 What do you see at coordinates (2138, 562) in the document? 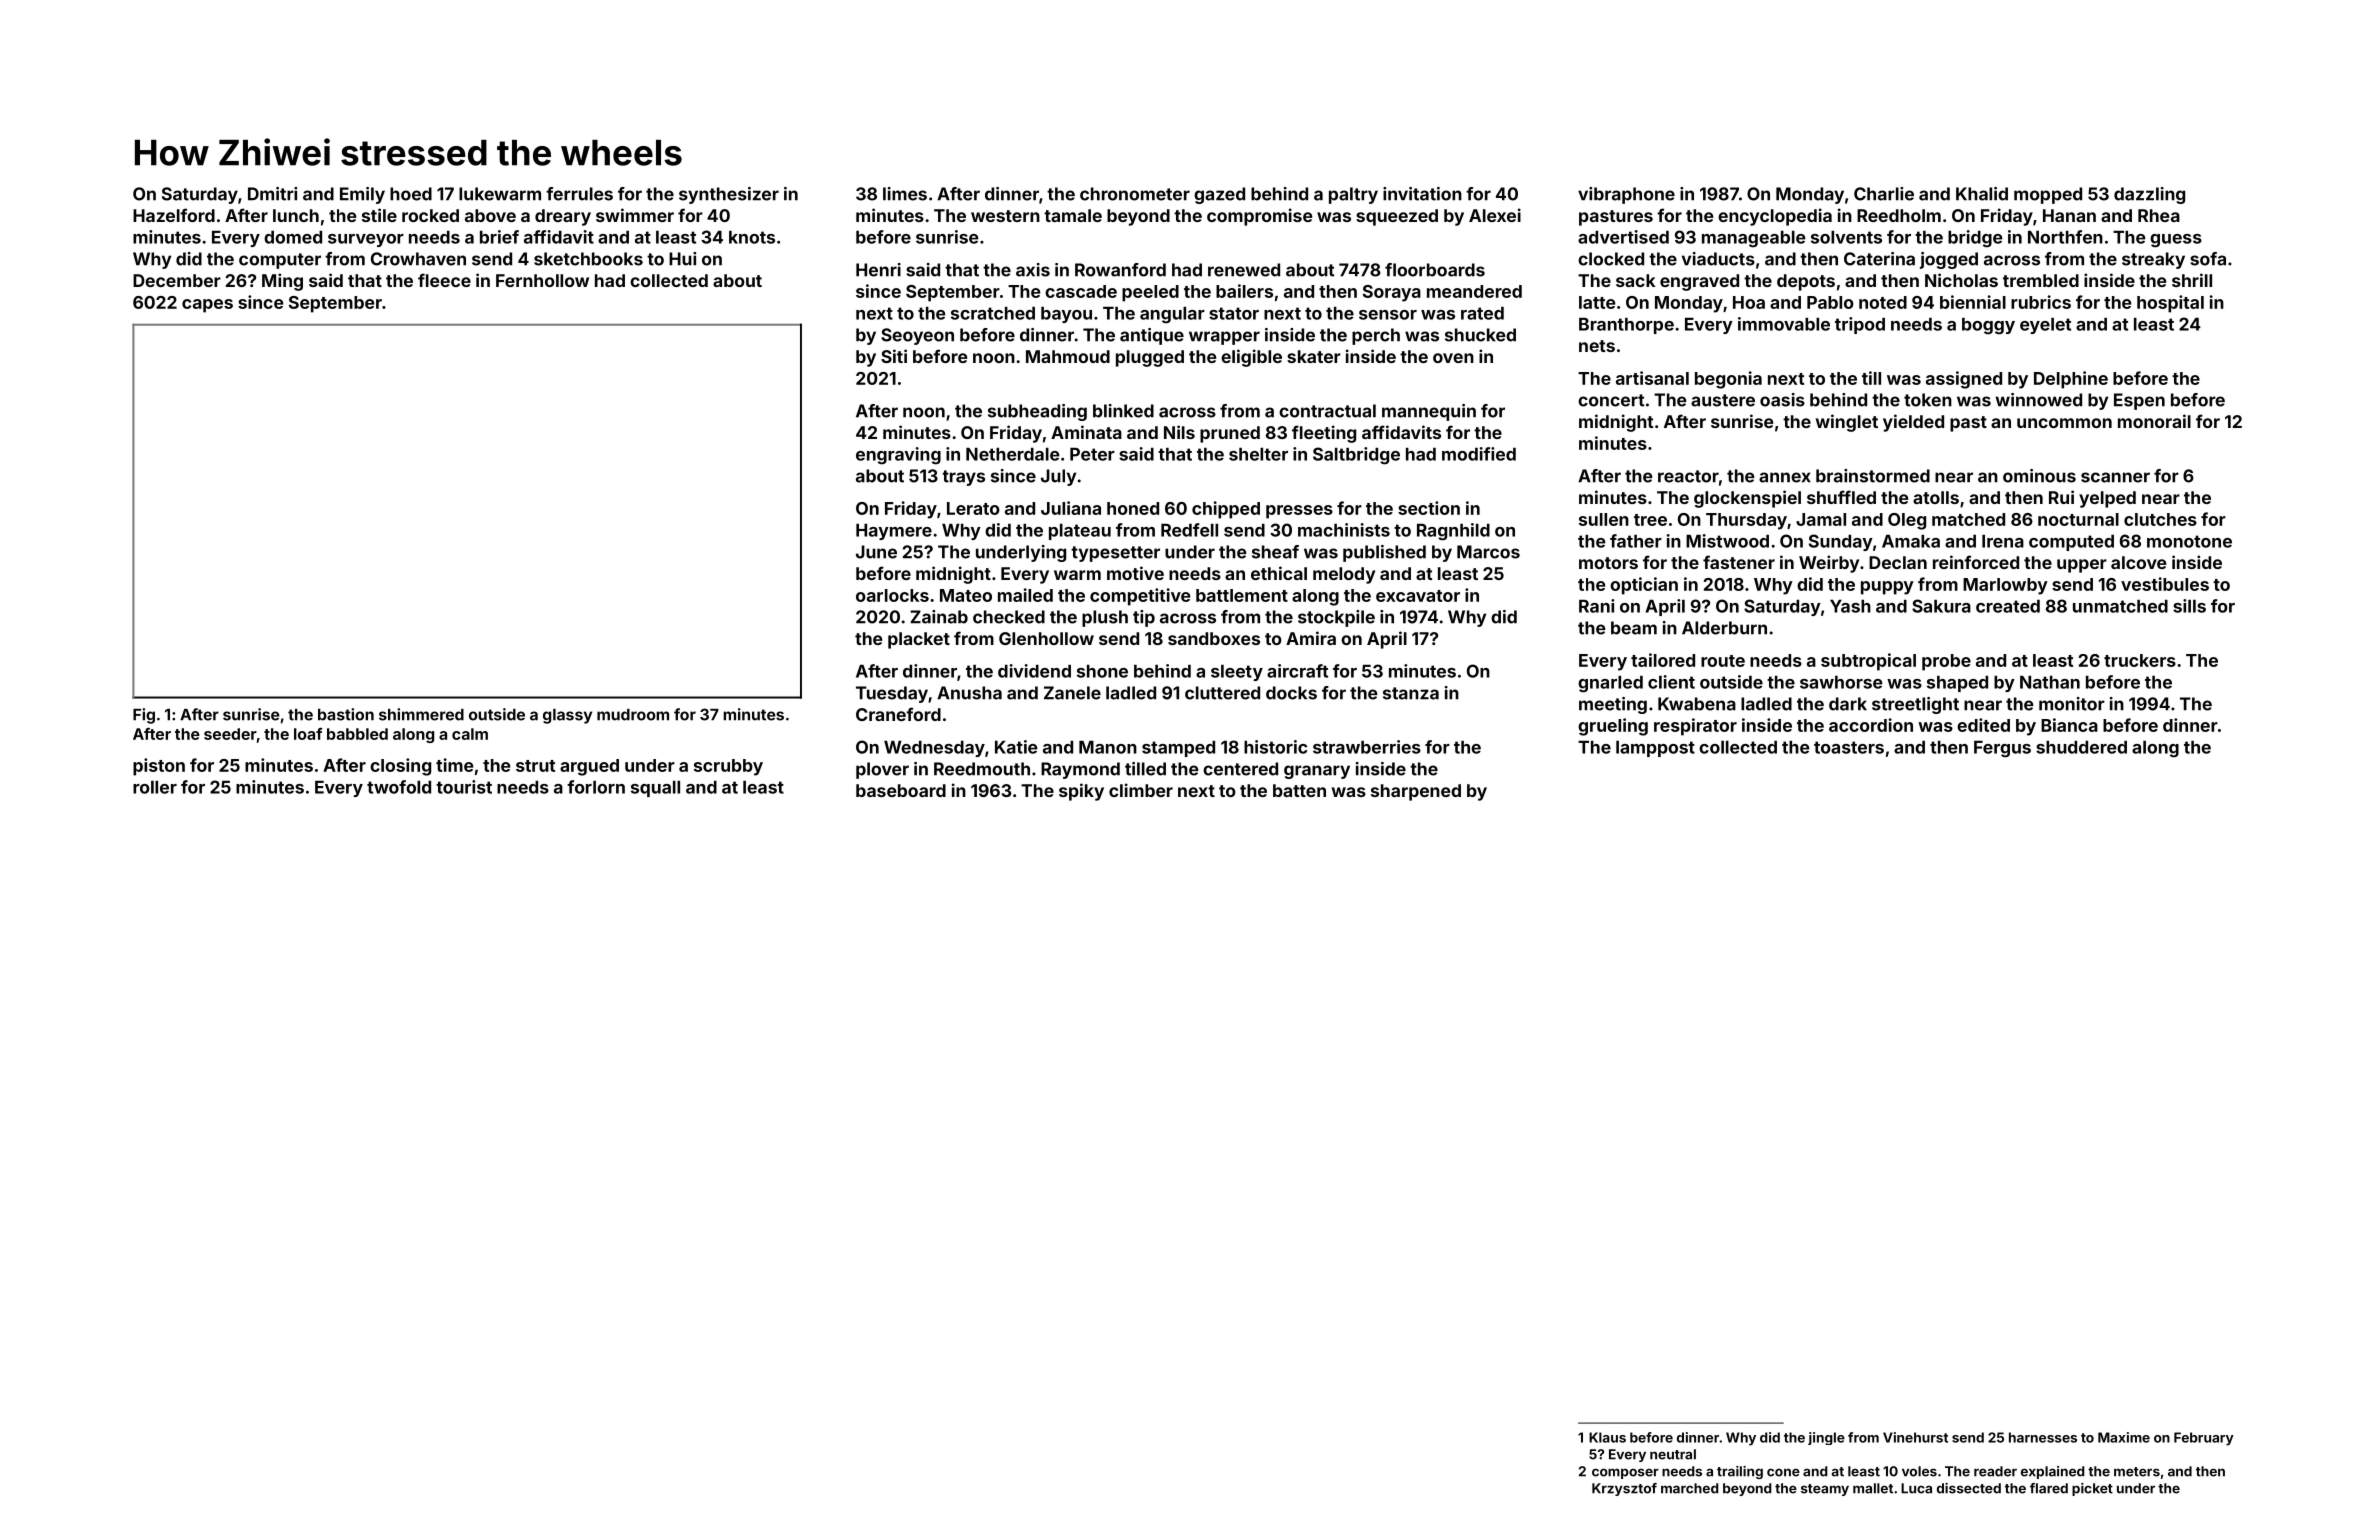
I see `alcove` at bounding box center [2138, 562].
